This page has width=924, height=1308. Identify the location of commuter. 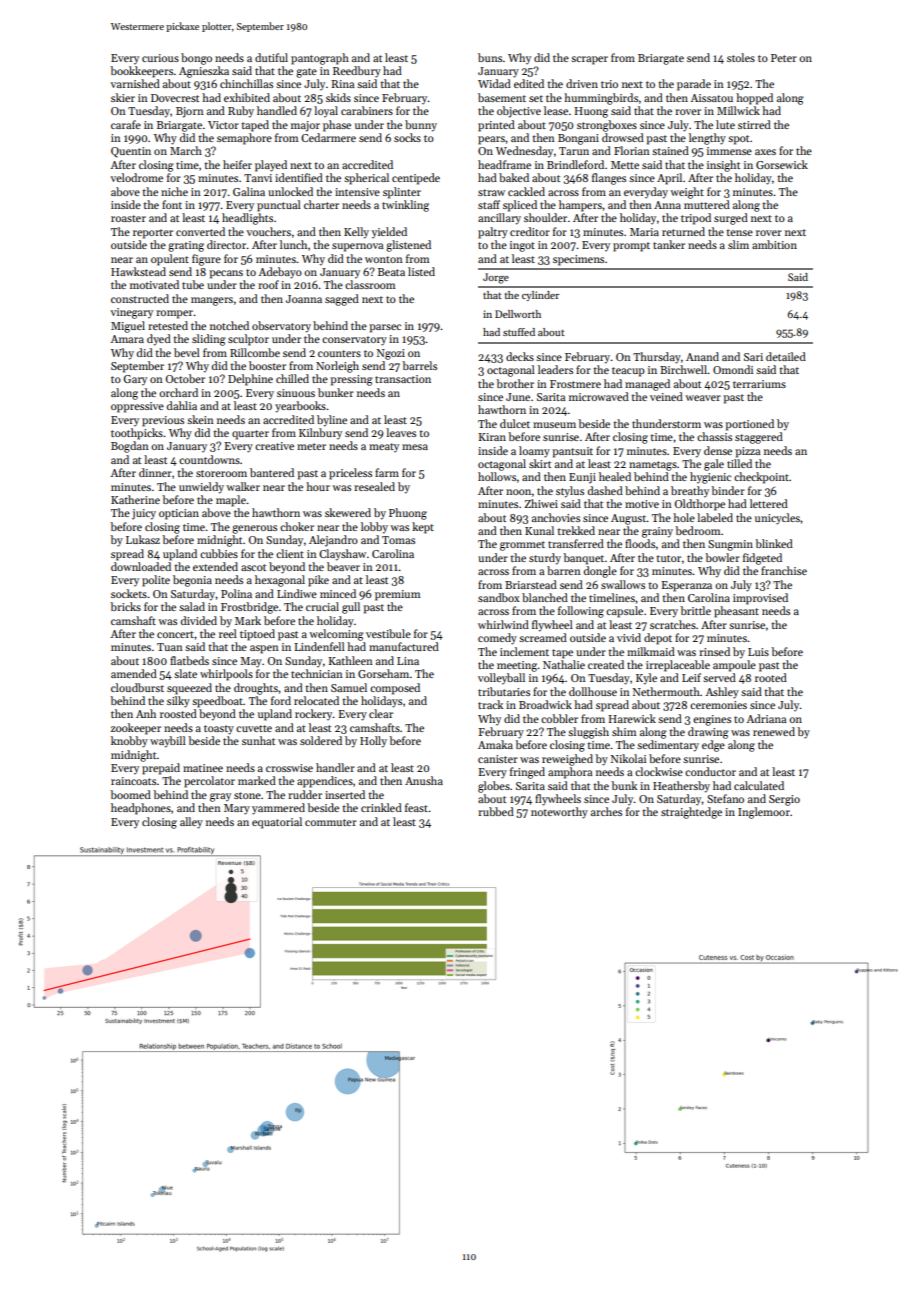
(331, 822).
